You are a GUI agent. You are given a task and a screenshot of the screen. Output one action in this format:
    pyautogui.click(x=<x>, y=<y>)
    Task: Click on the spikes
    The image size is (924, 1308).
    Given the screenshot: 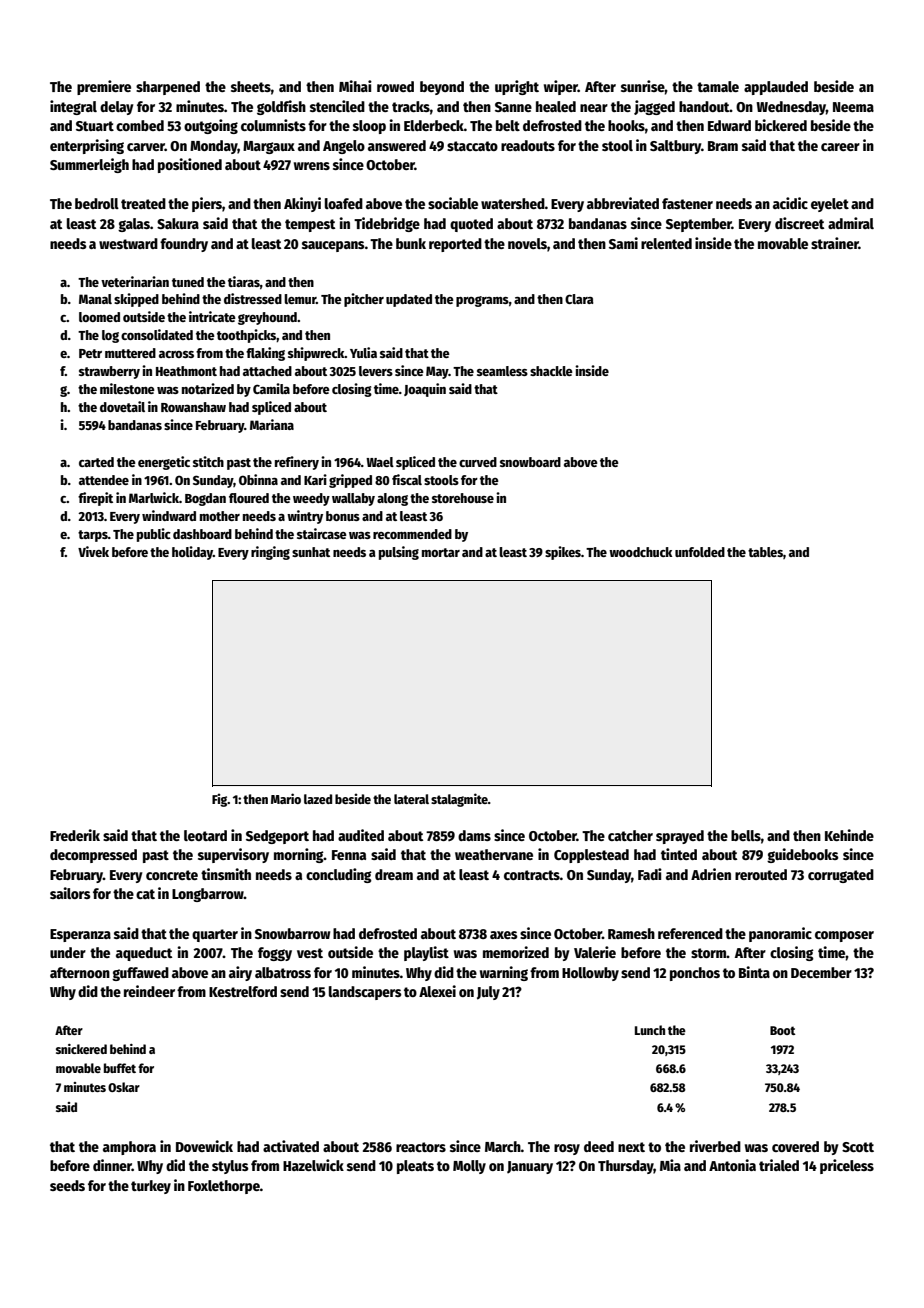 What is the action you would take?
    pyautogui.click(x=563, y=553)
